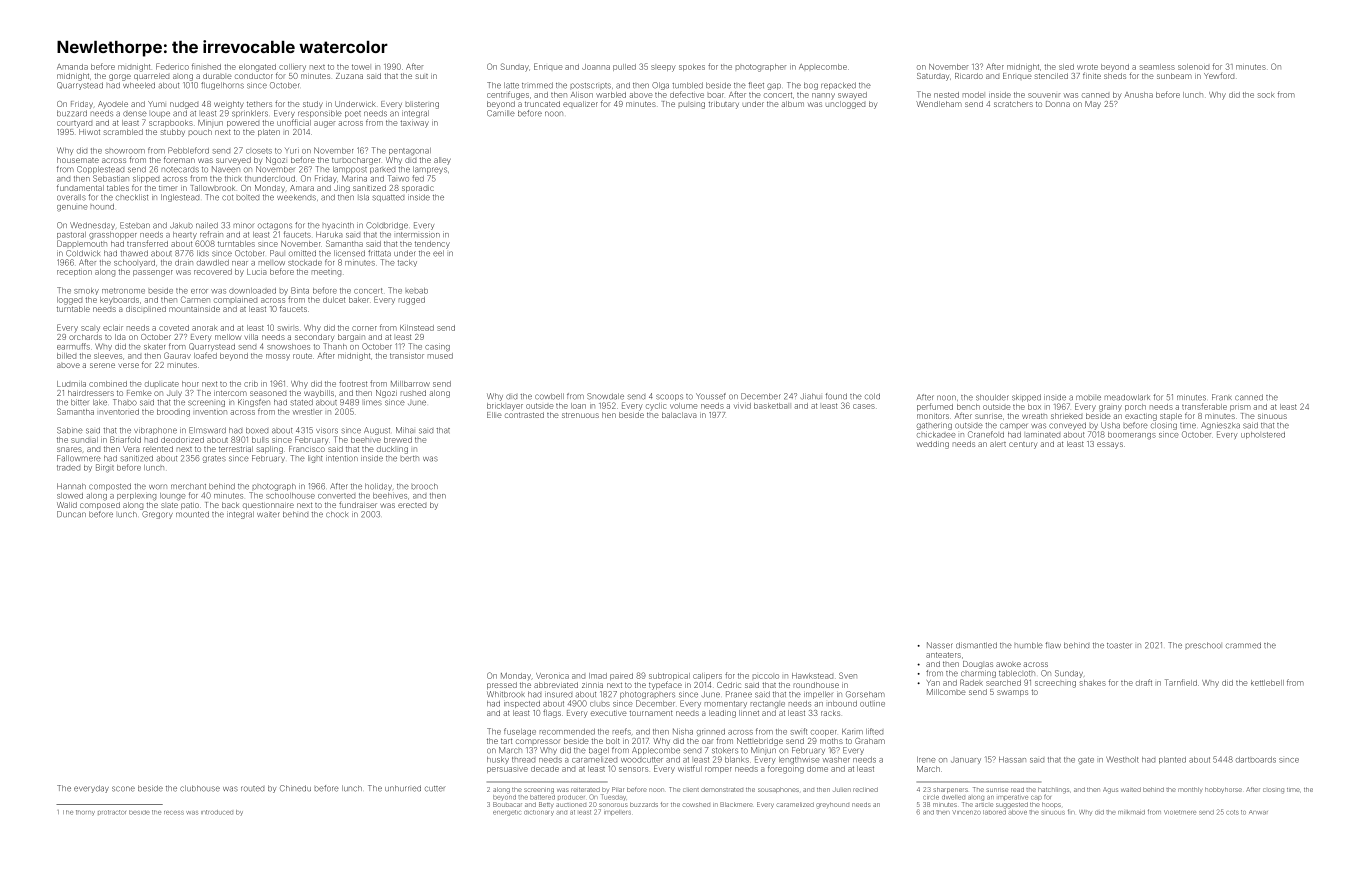  Describe the element at coordinates (766, 676) in the page. I see `piccolo` at that location.
